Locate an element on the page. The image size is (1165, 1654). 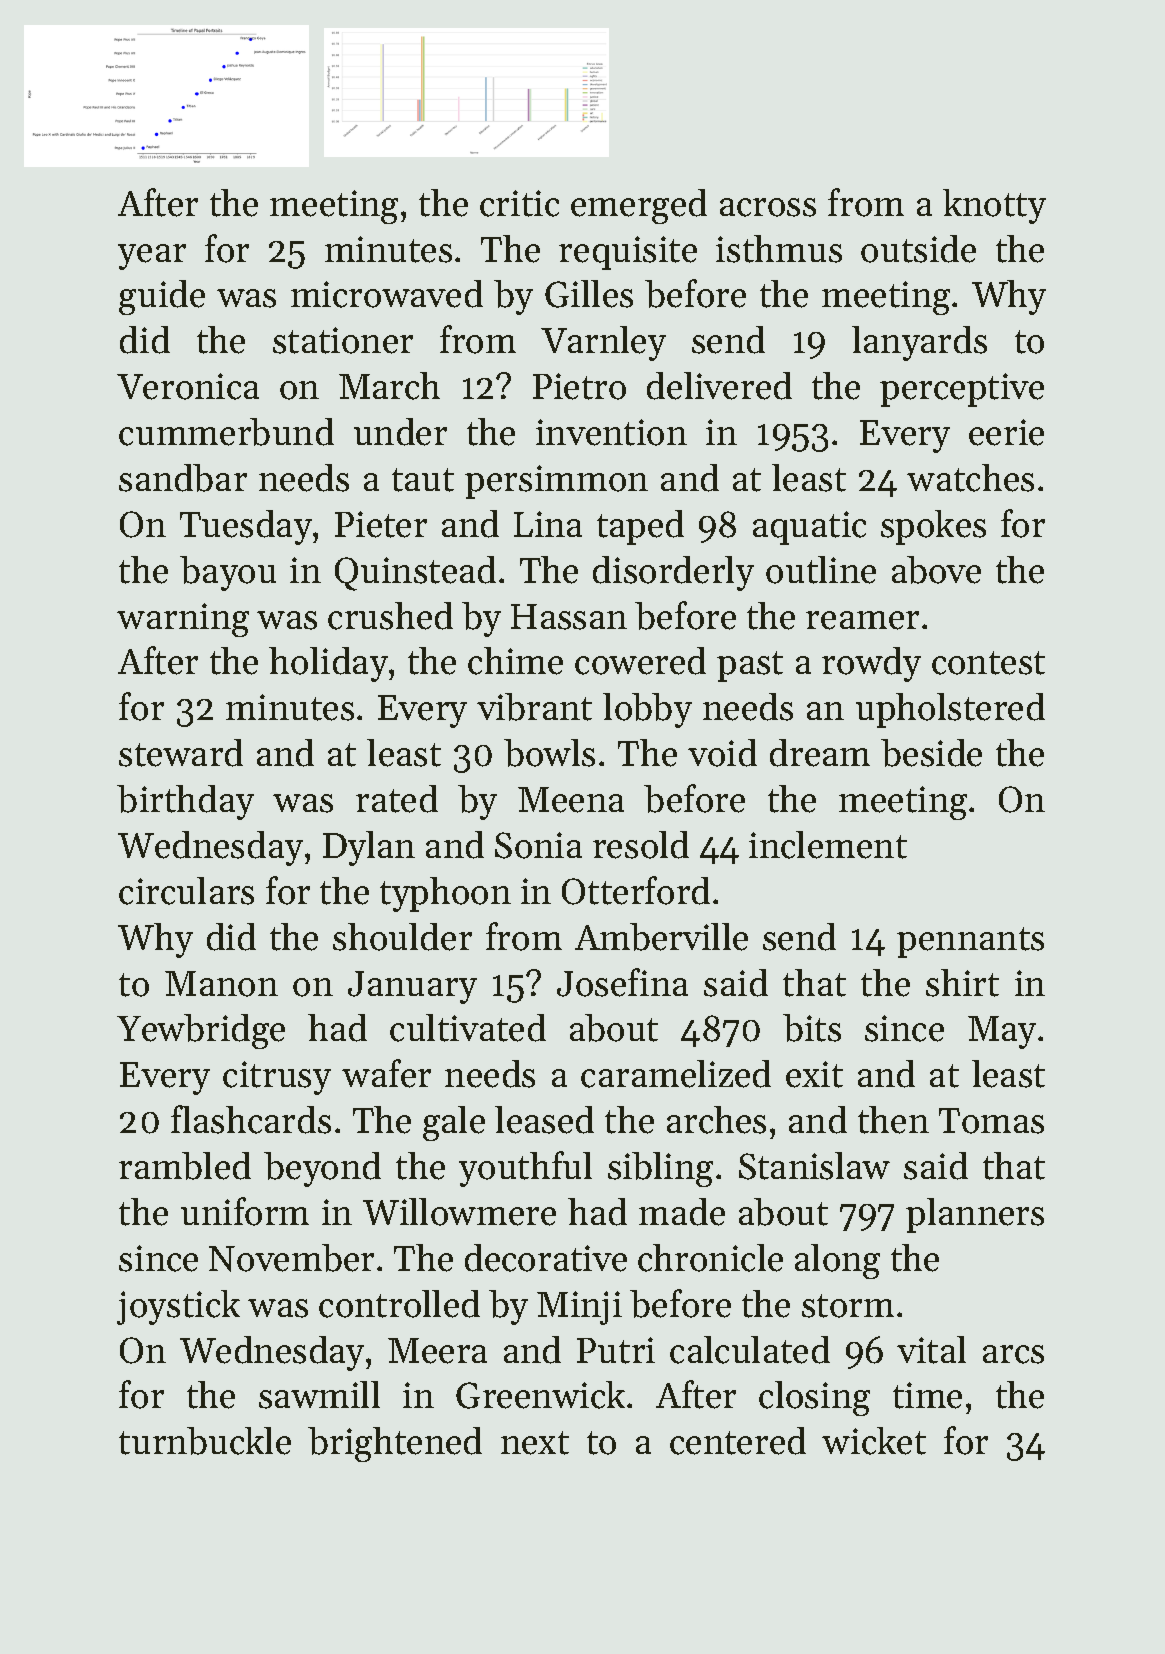
dream is located at coordinates (820, 753).
